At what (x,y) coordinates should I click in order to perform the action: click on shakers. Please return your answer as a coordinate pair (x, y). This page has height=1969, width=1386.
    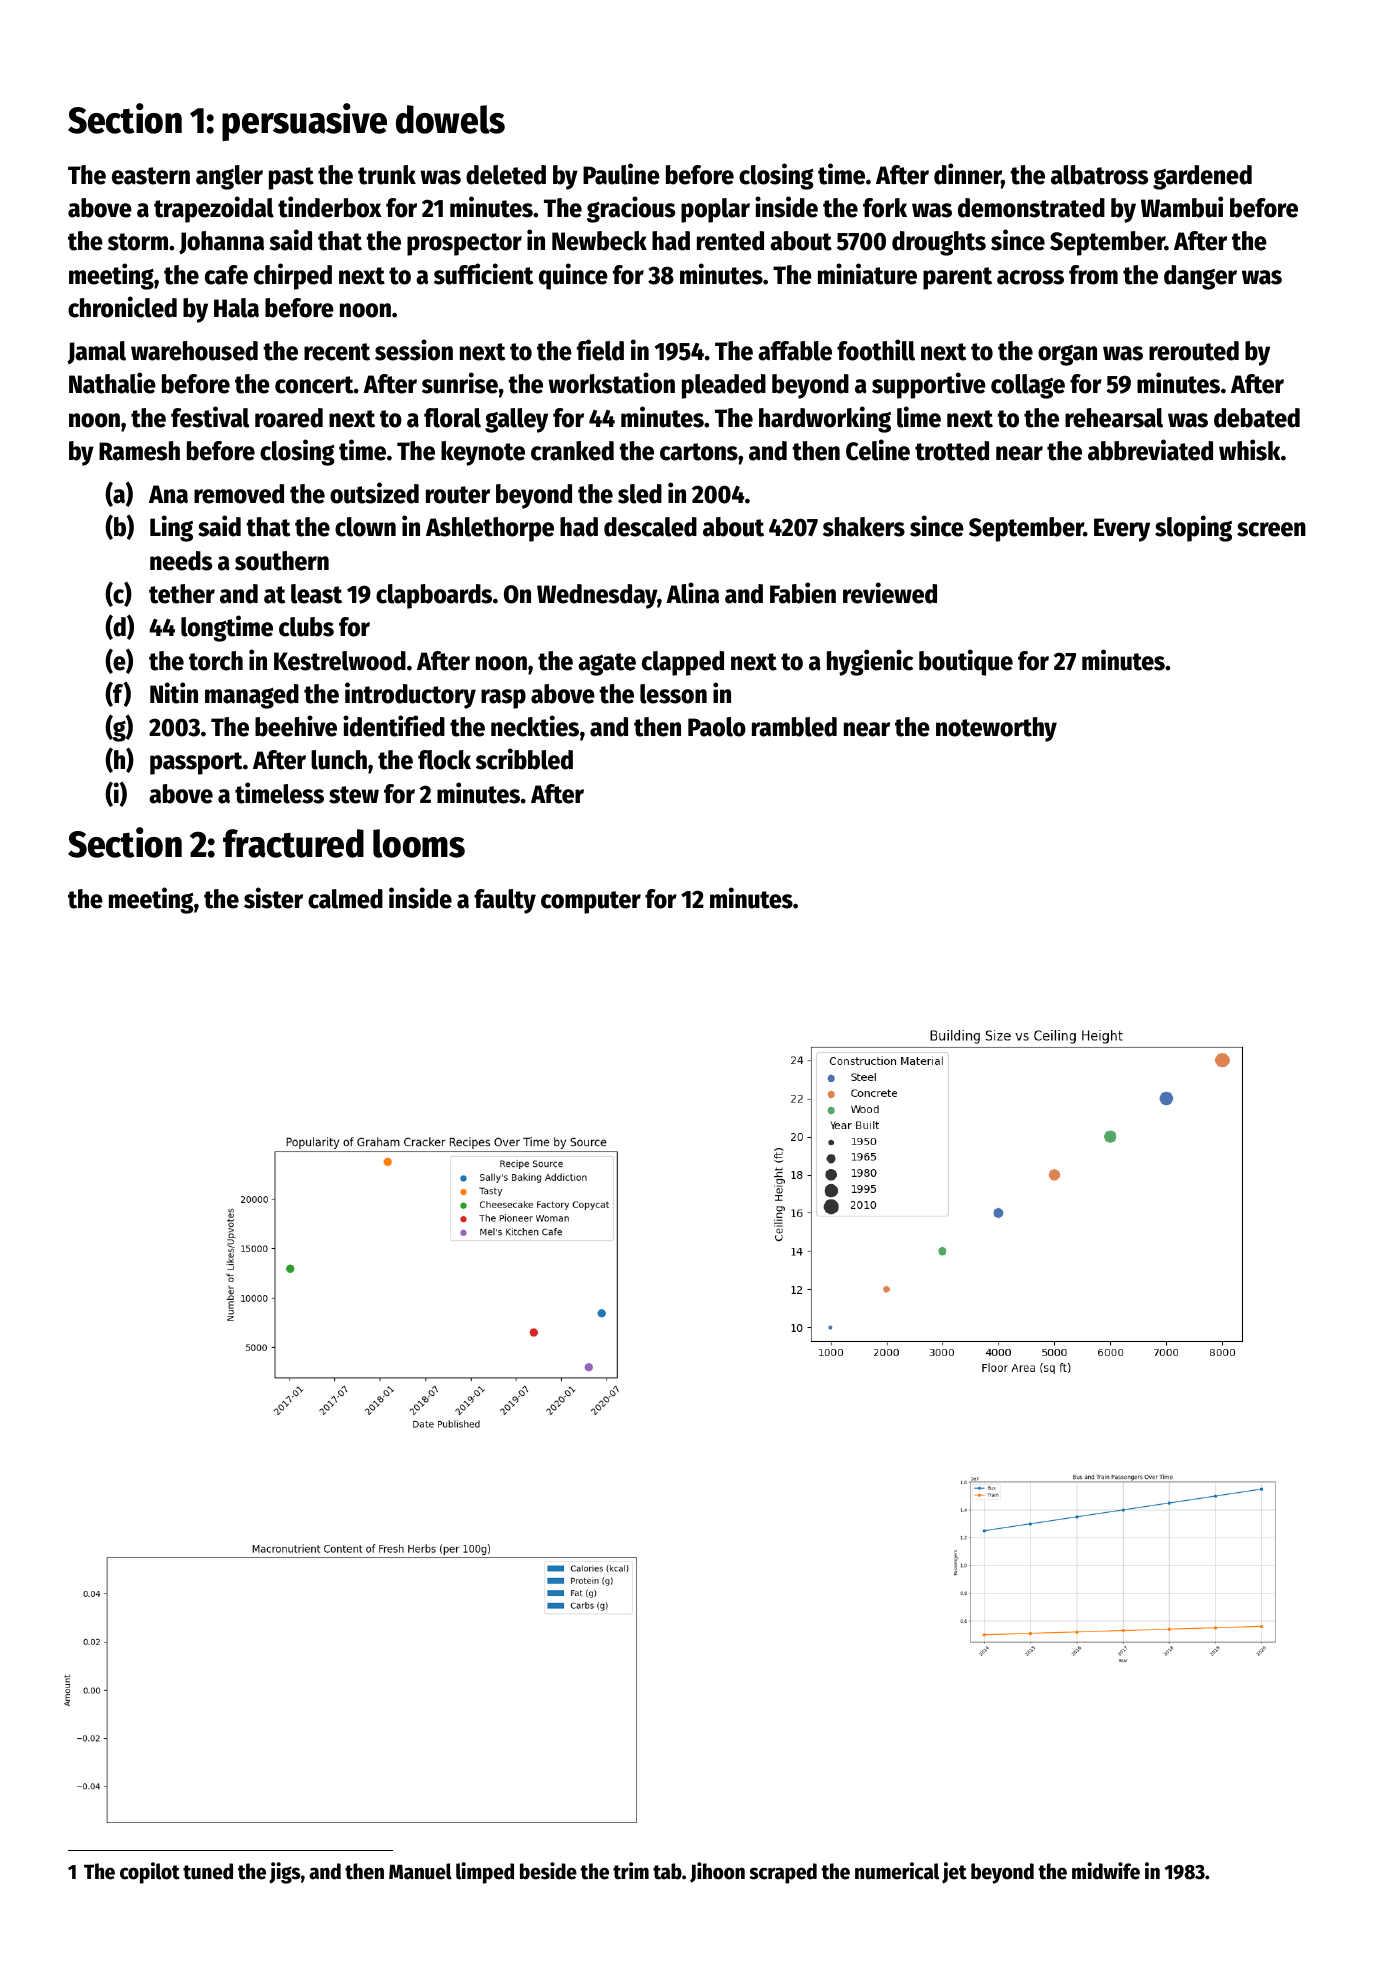
    Looking at the image, I should click on (864, 527).
